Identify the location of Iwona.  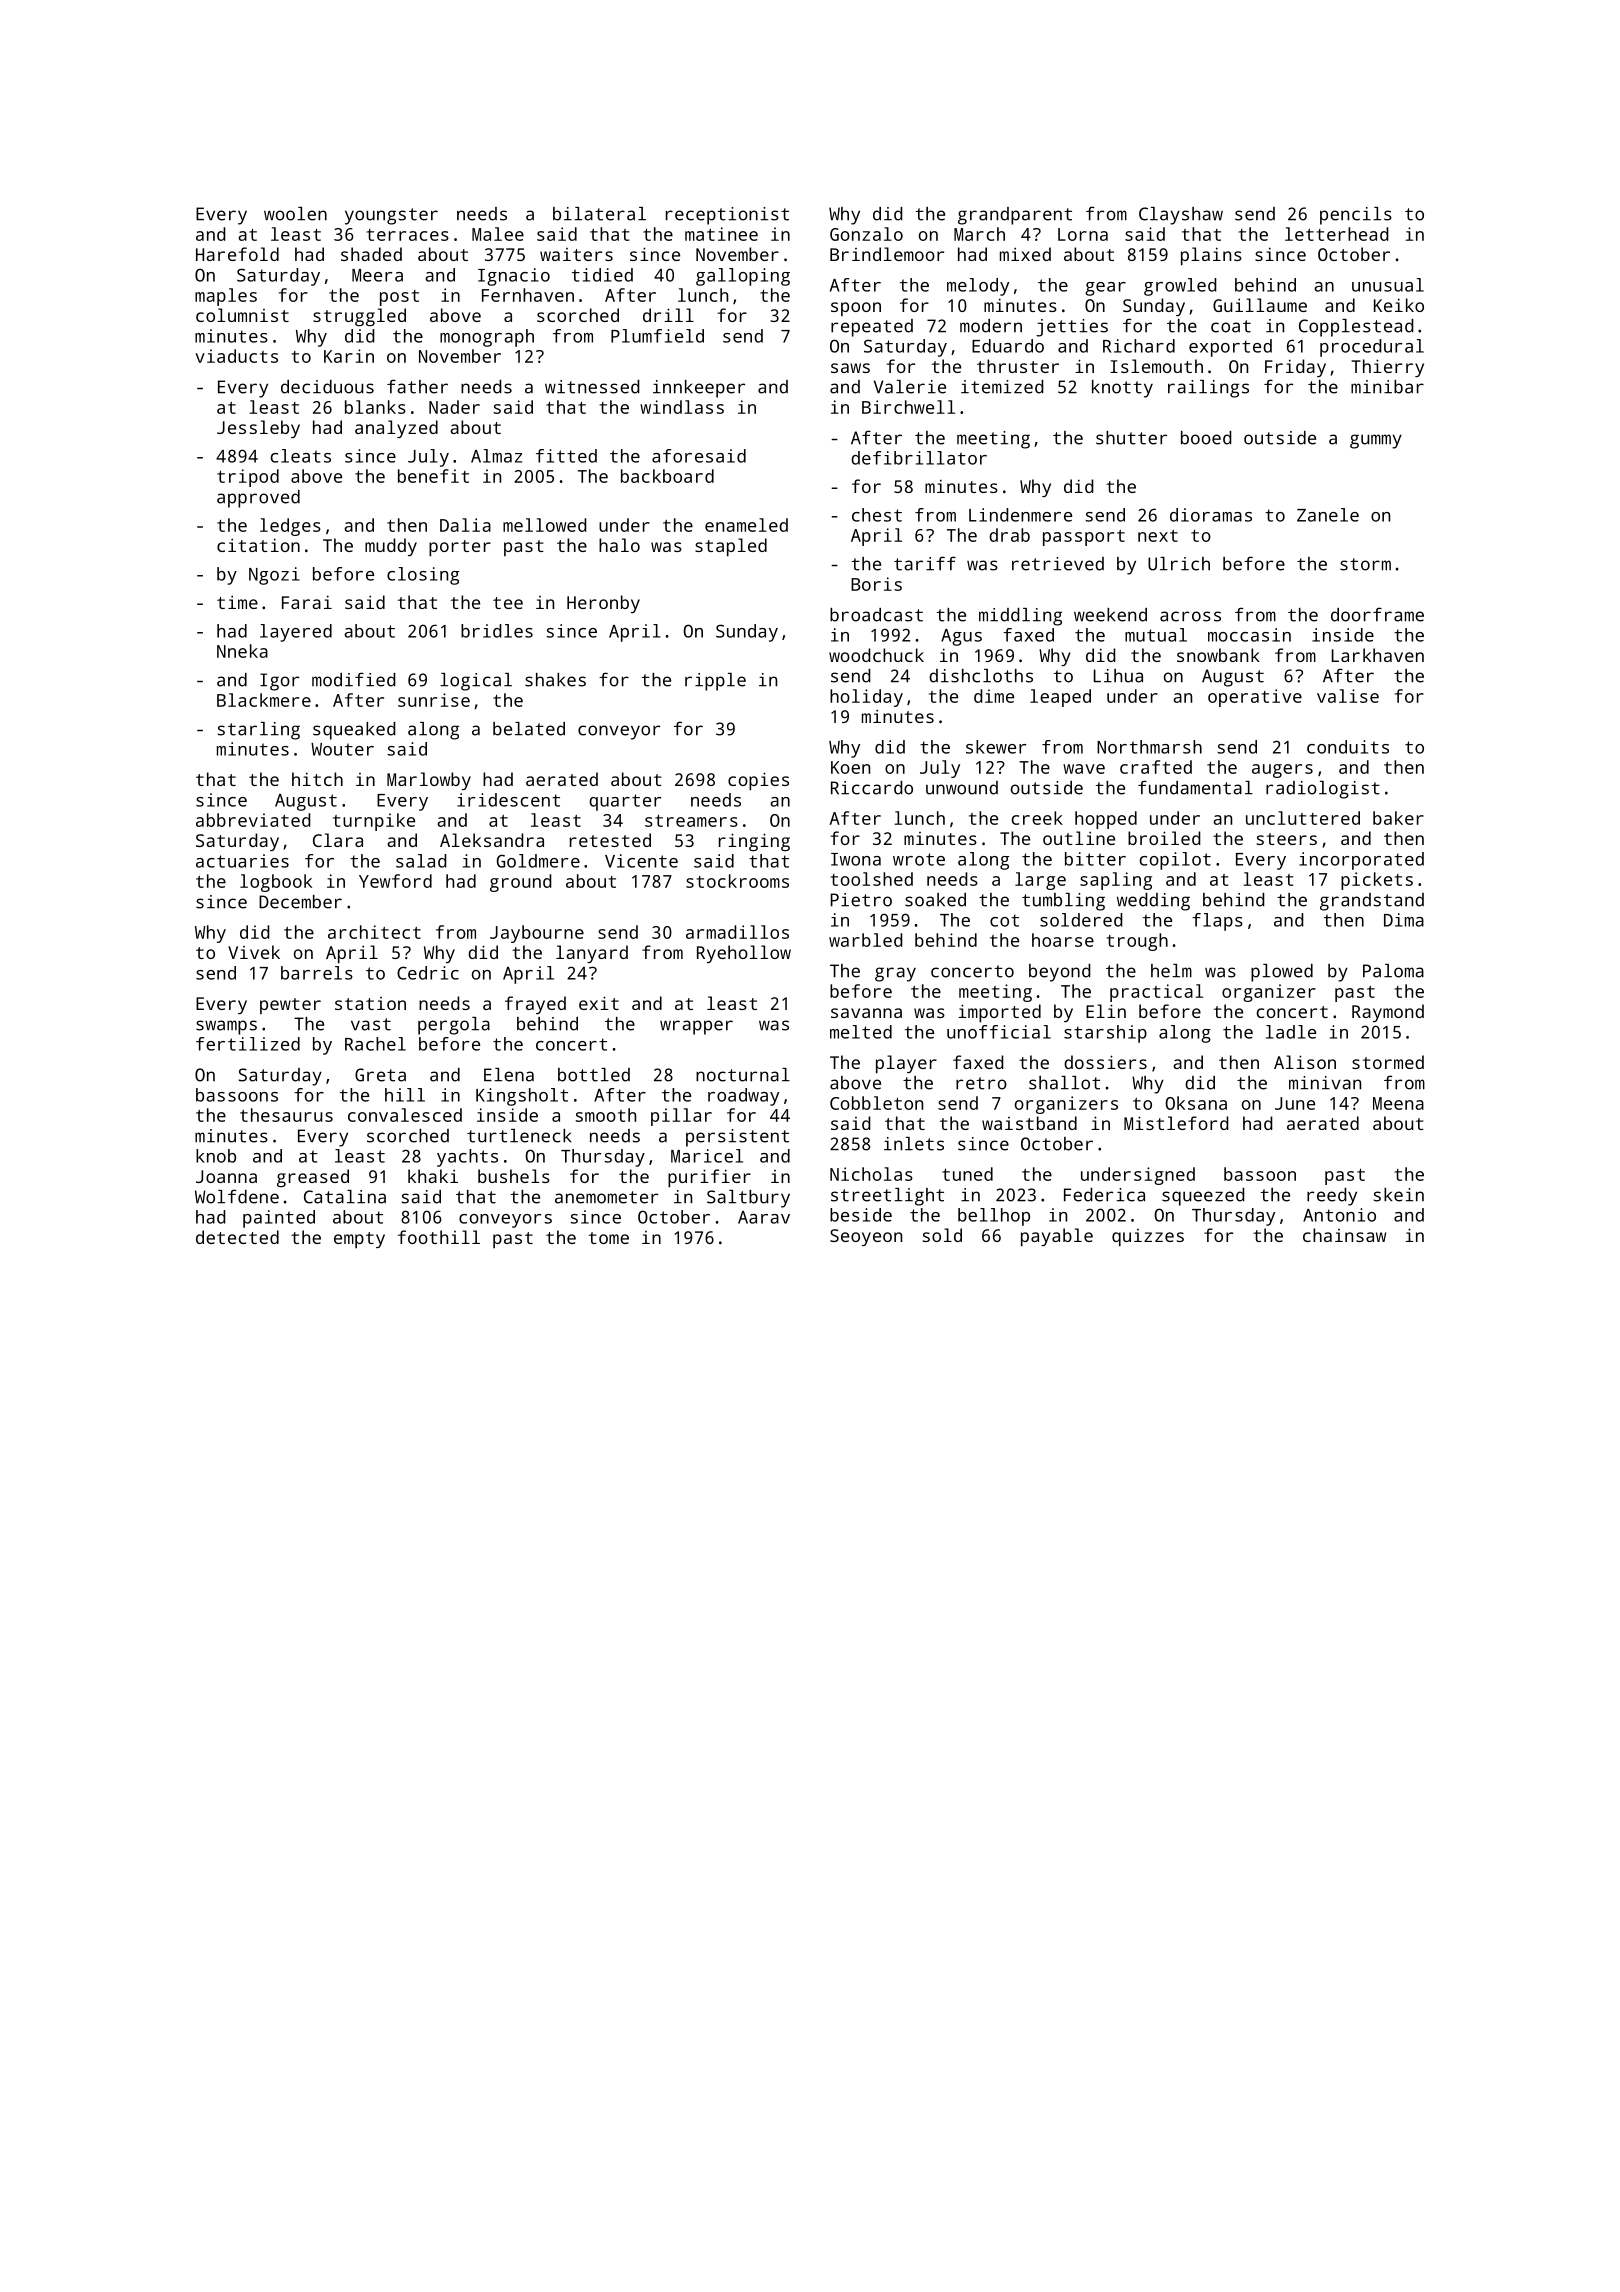
(856, 859).
